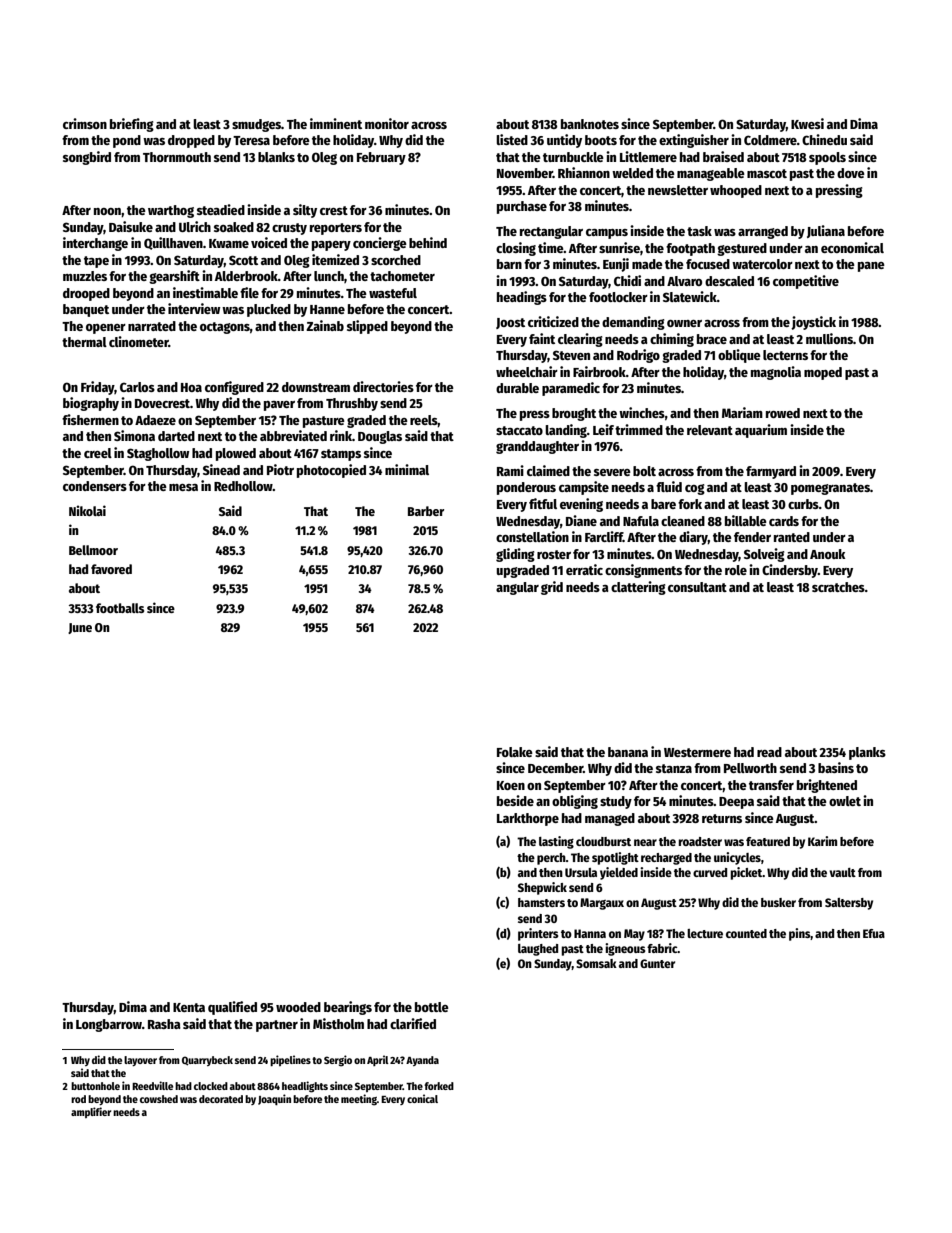  What do you see at coordinates (800, 934) in the page?
I see `pins` at bounding box center [800, 934].
